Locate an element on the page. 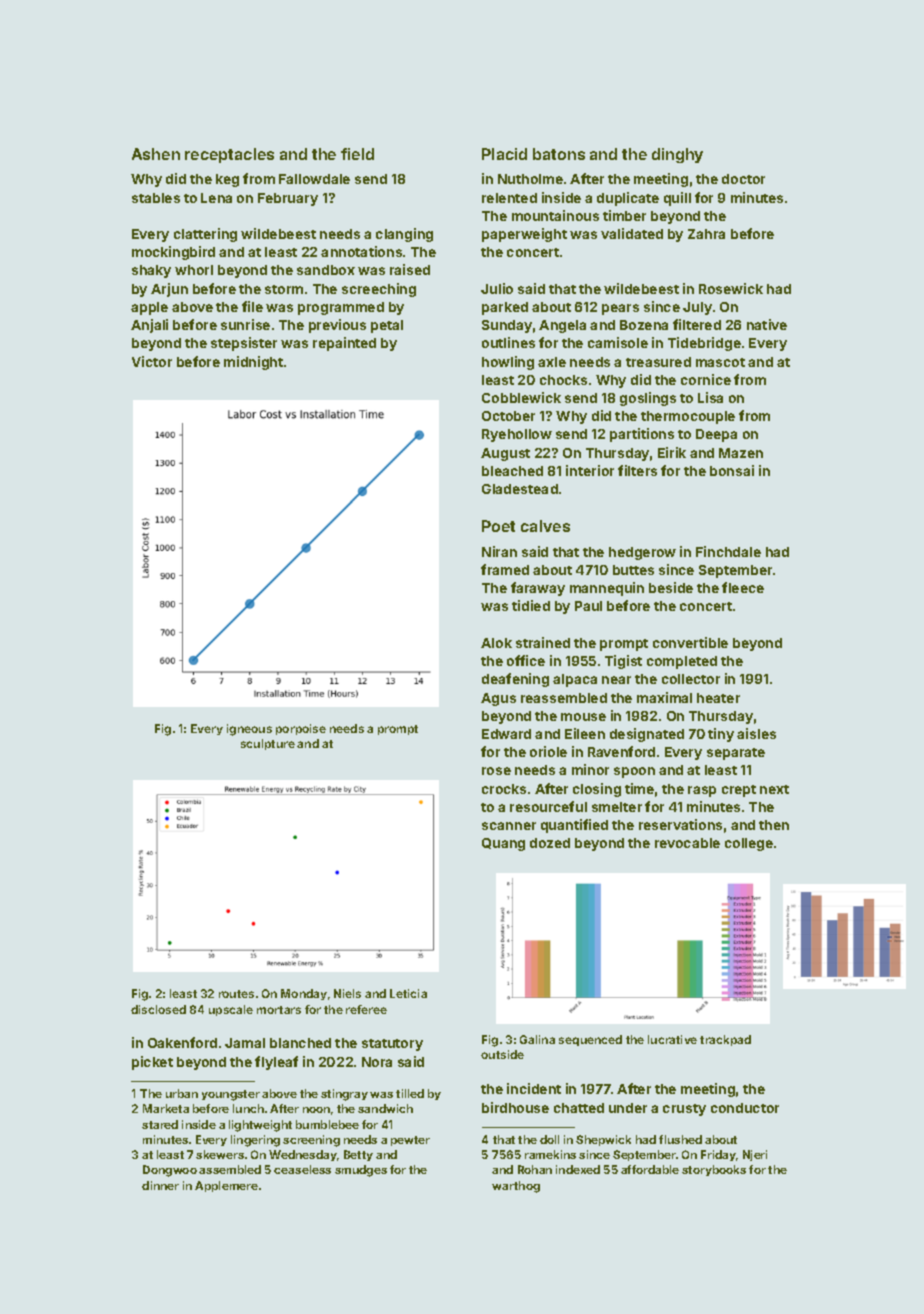 This page has width=924, height=1314. whorl is located at coordinates (194, 270).
